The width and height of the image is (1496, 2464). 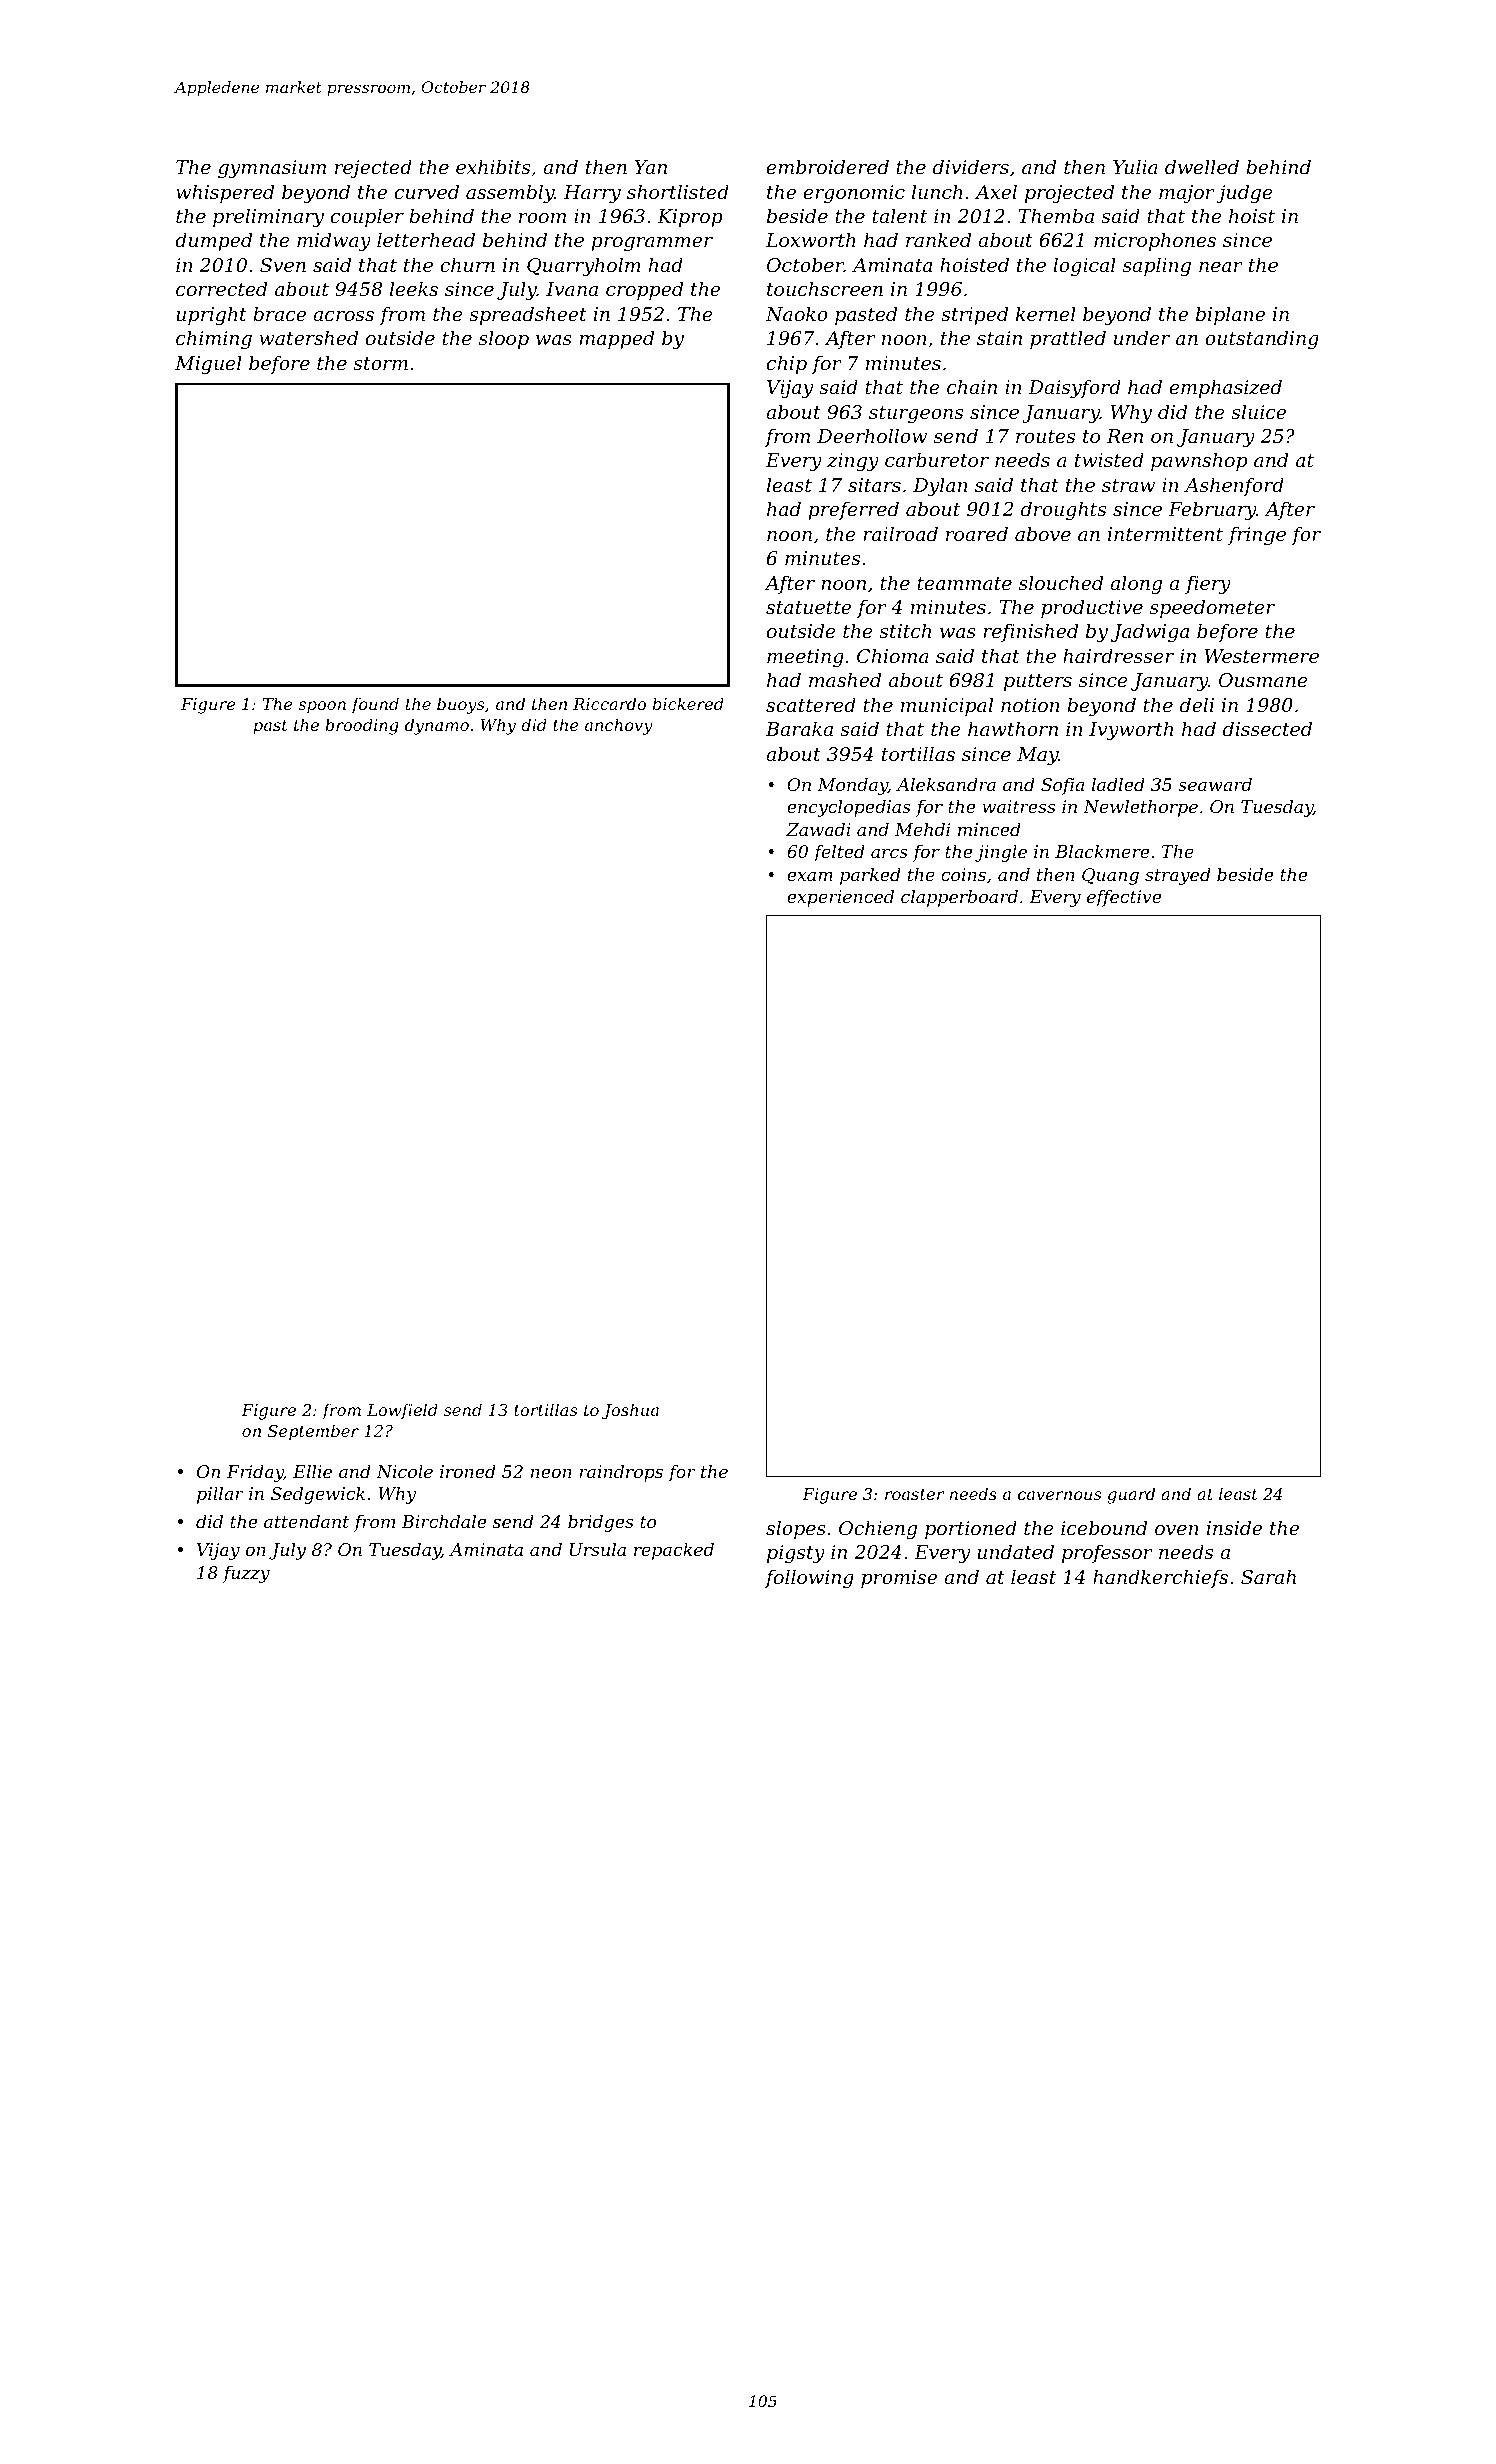 I want to click on Joshua, so click(x=630, y=1411).
